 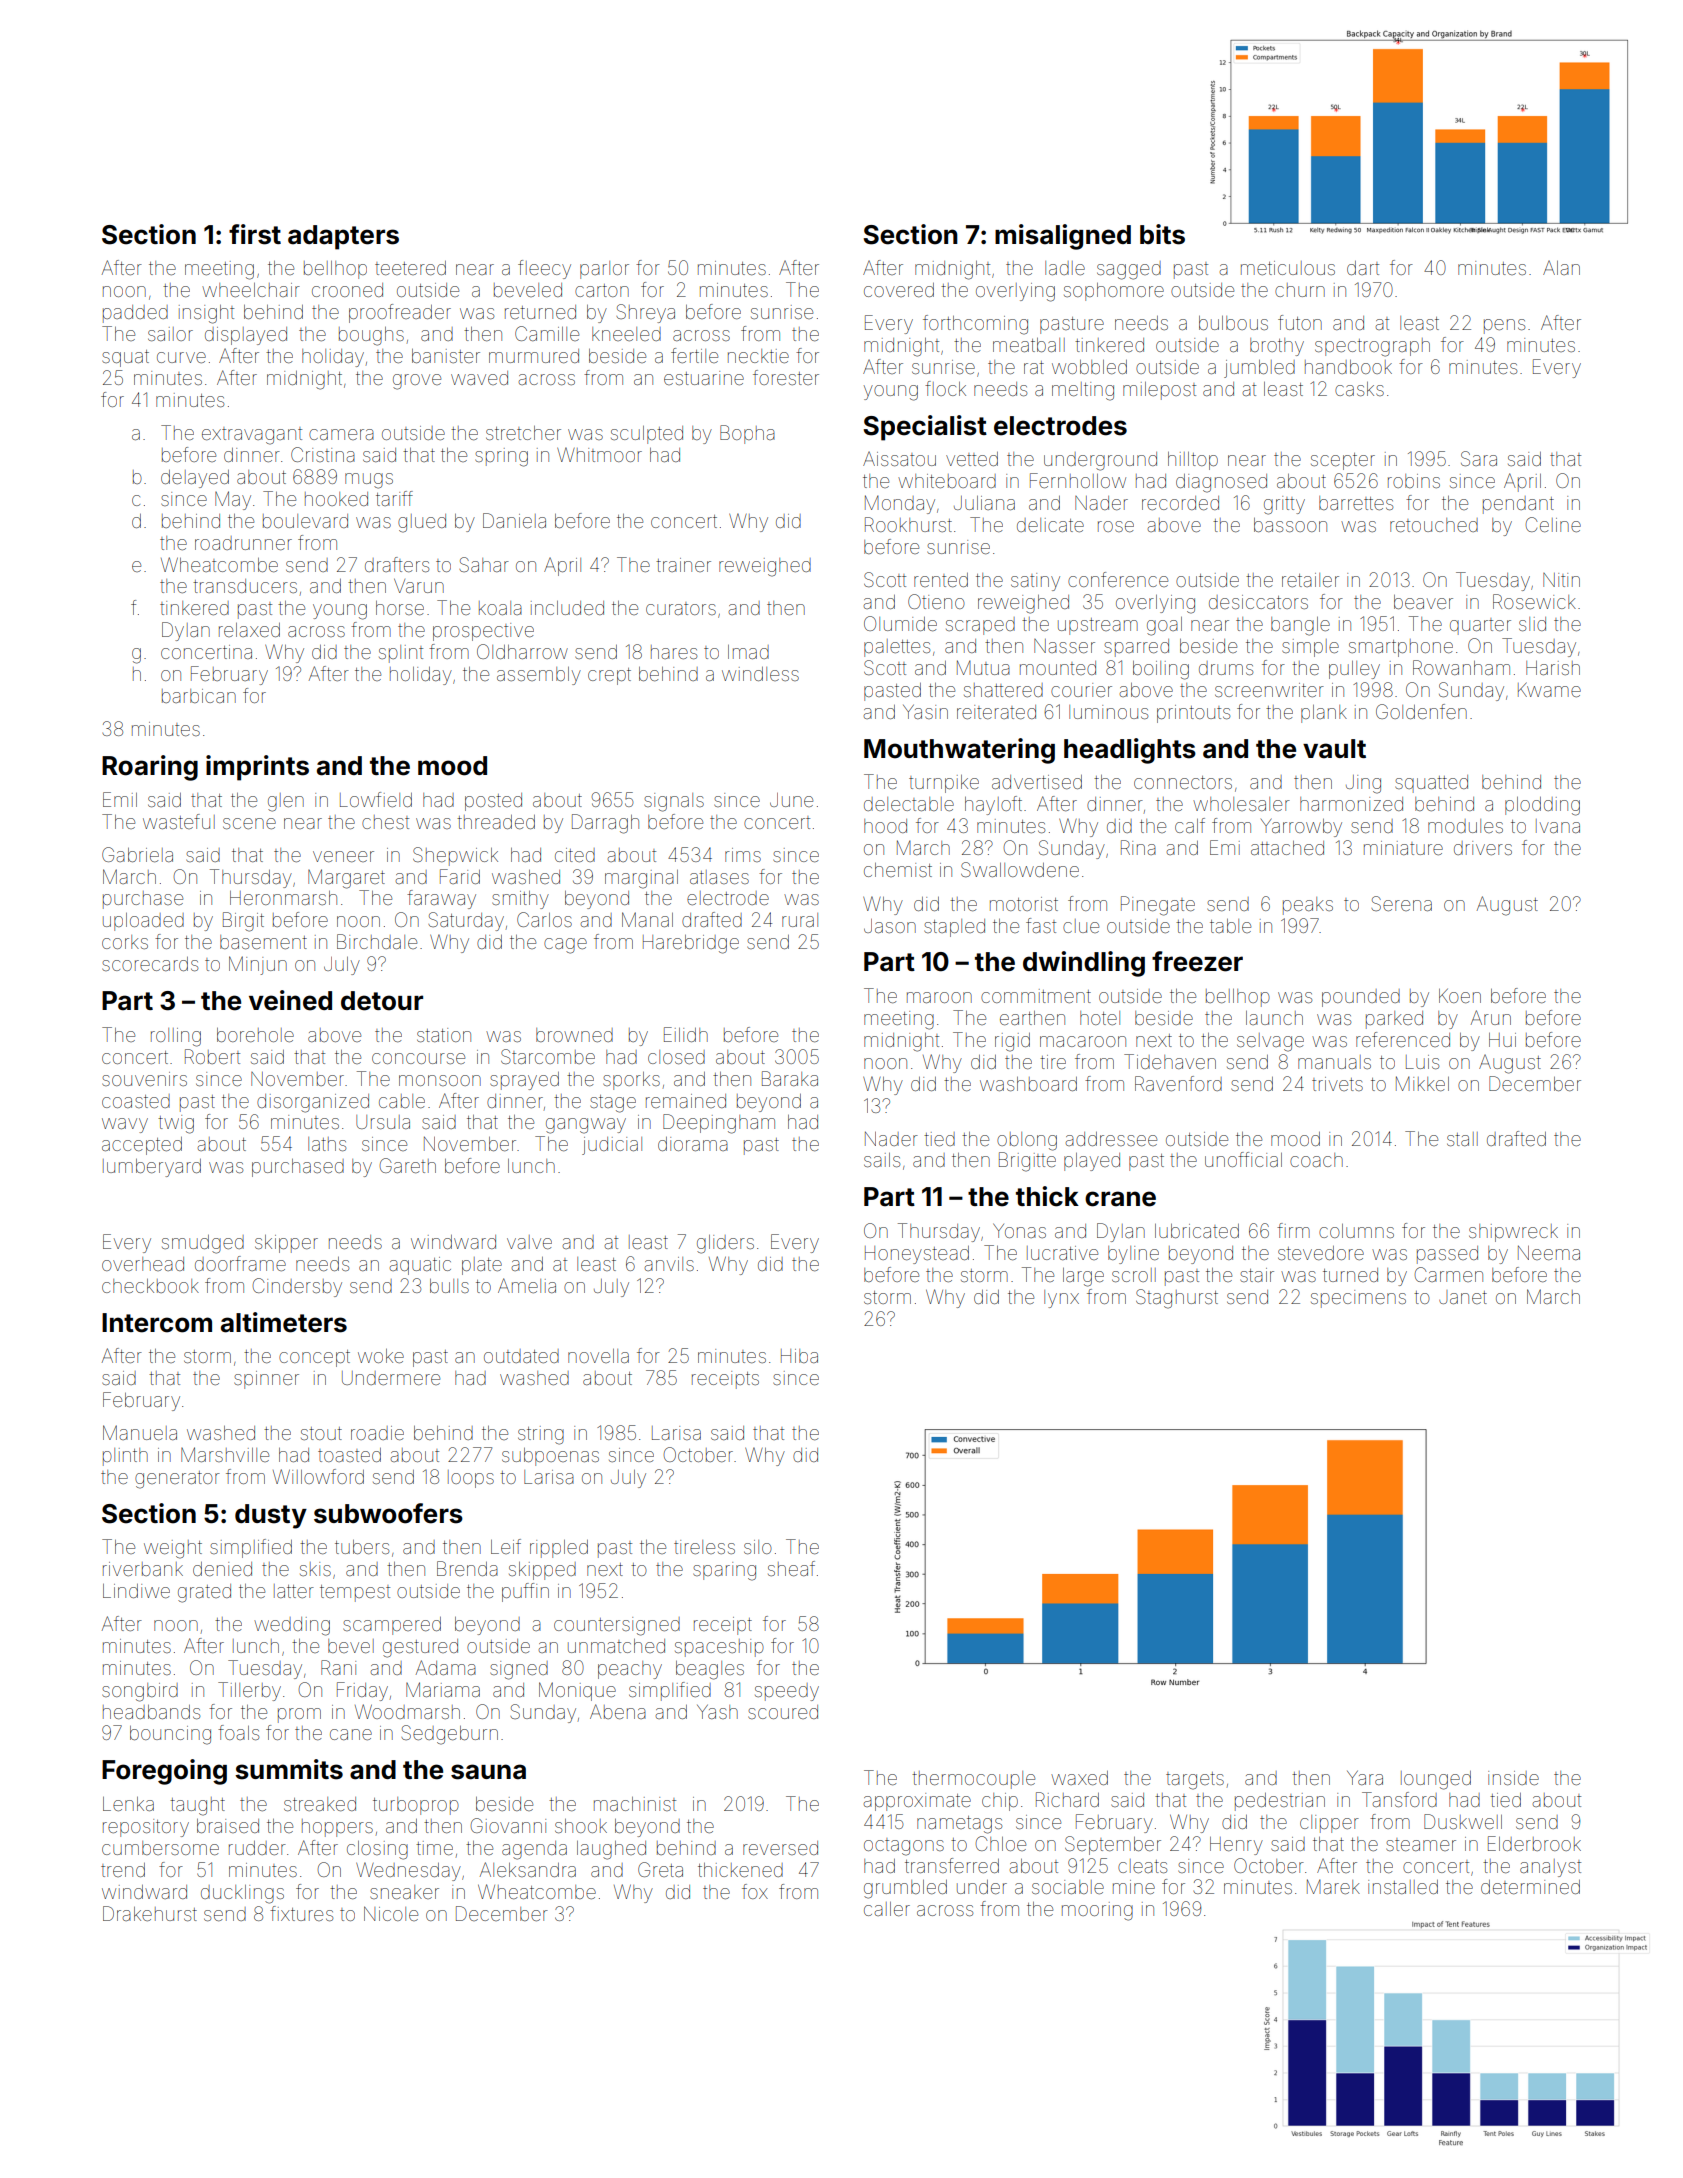 What do you see at coordinates (791, 1568) in the page?
I see `sheaf` at bounding box center [791, 1568].
